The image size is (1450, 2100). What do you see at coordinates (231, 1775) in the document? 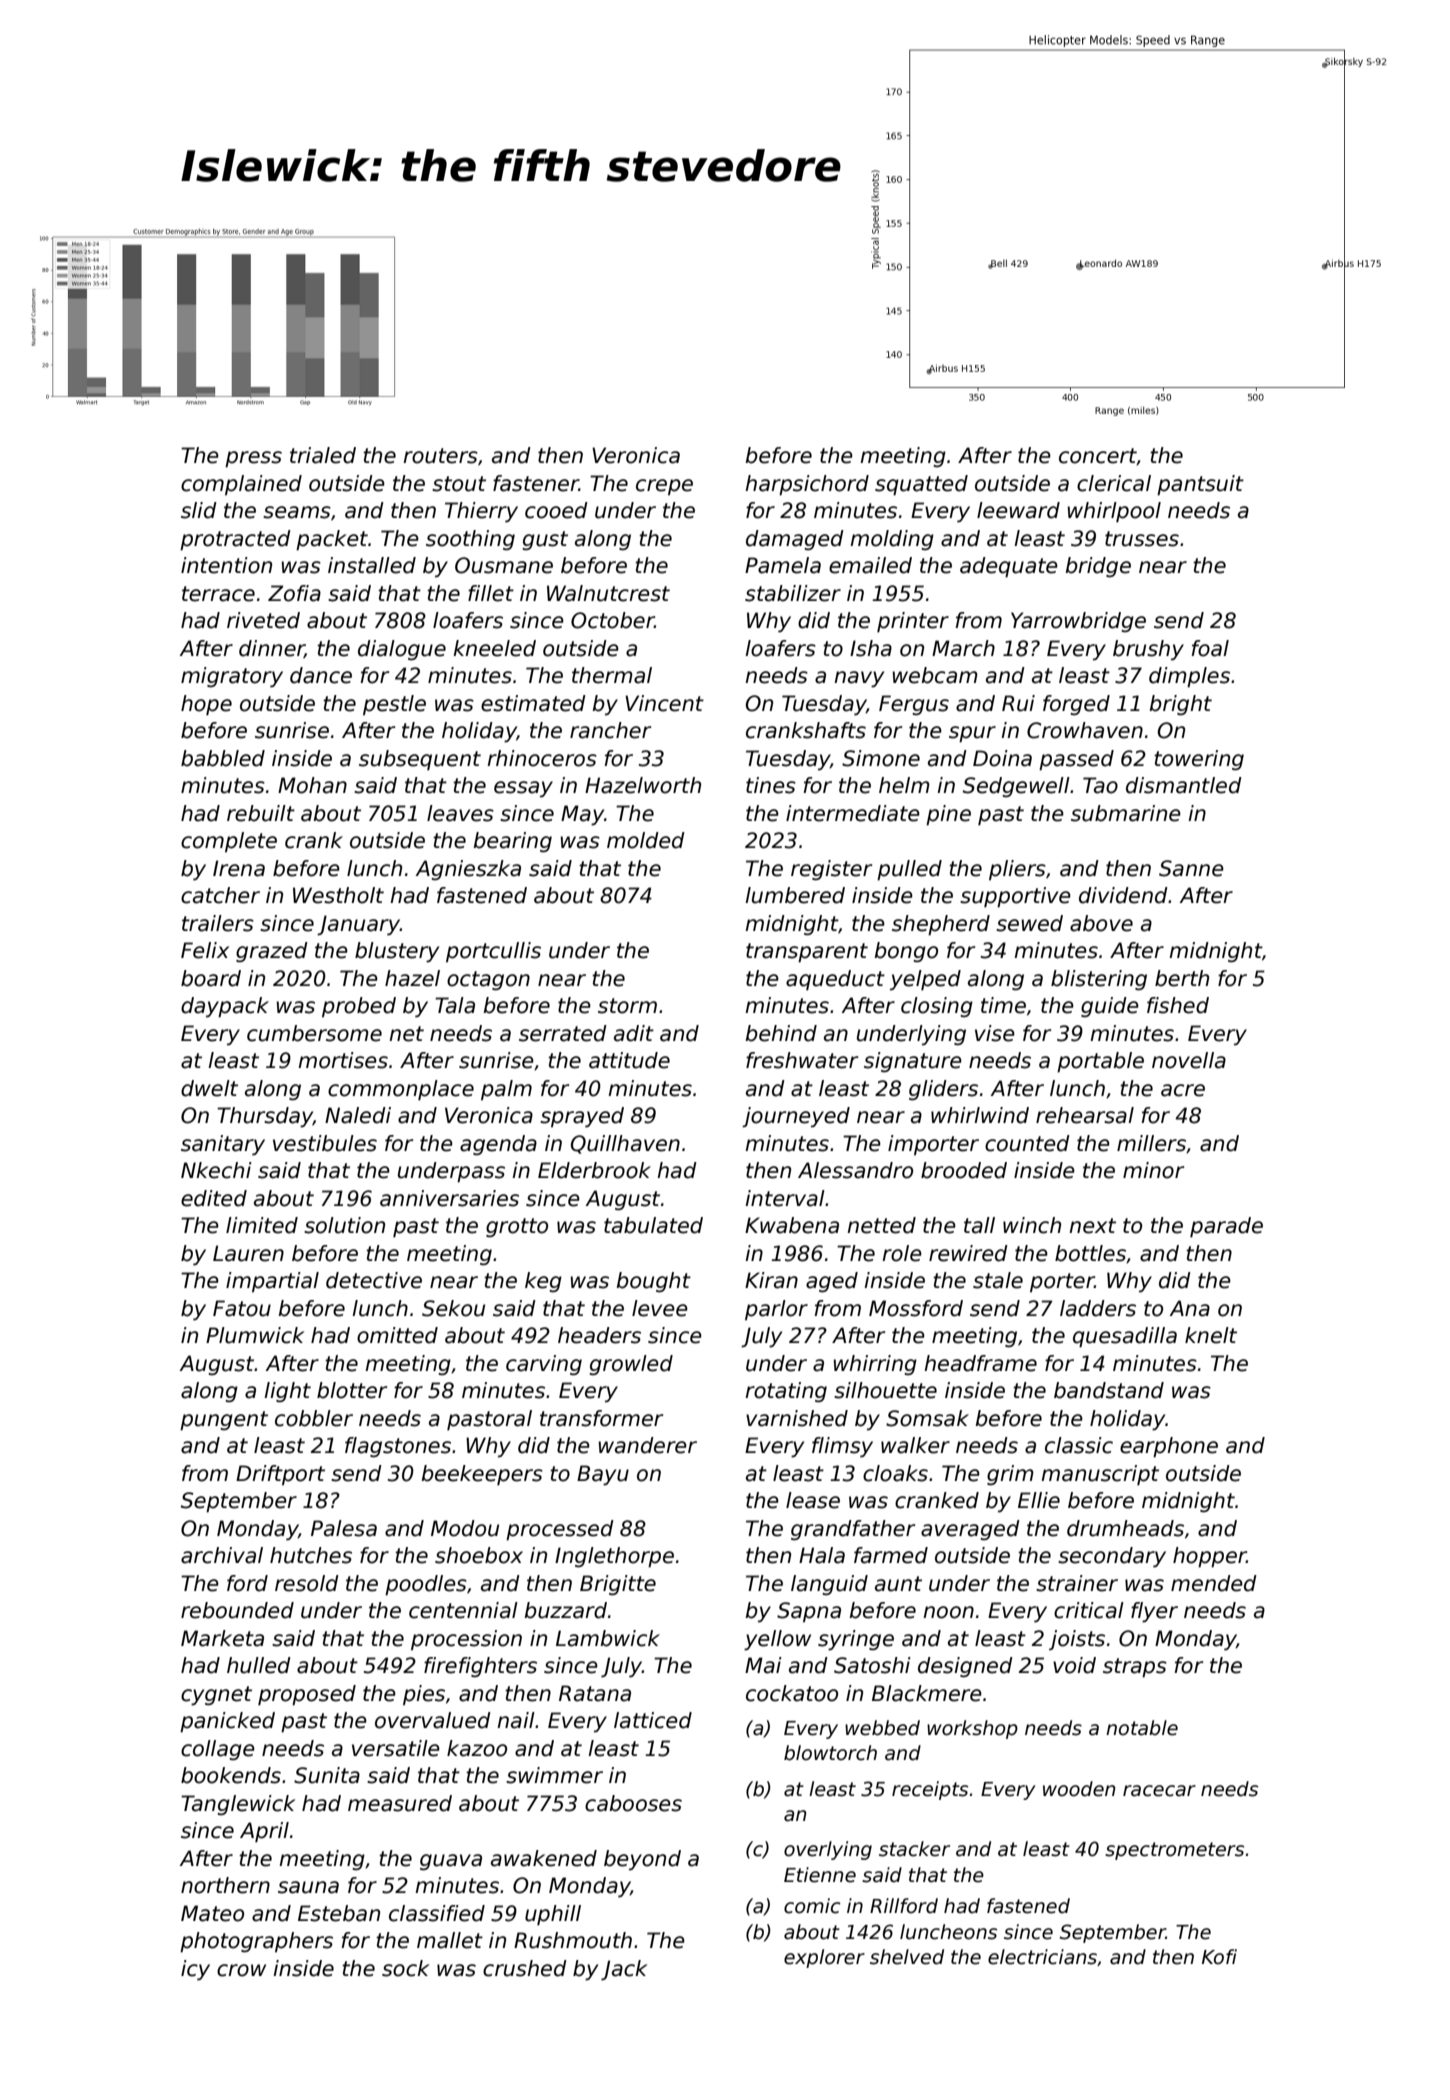
I see `bookends` at bounding box center [231, 1775].
